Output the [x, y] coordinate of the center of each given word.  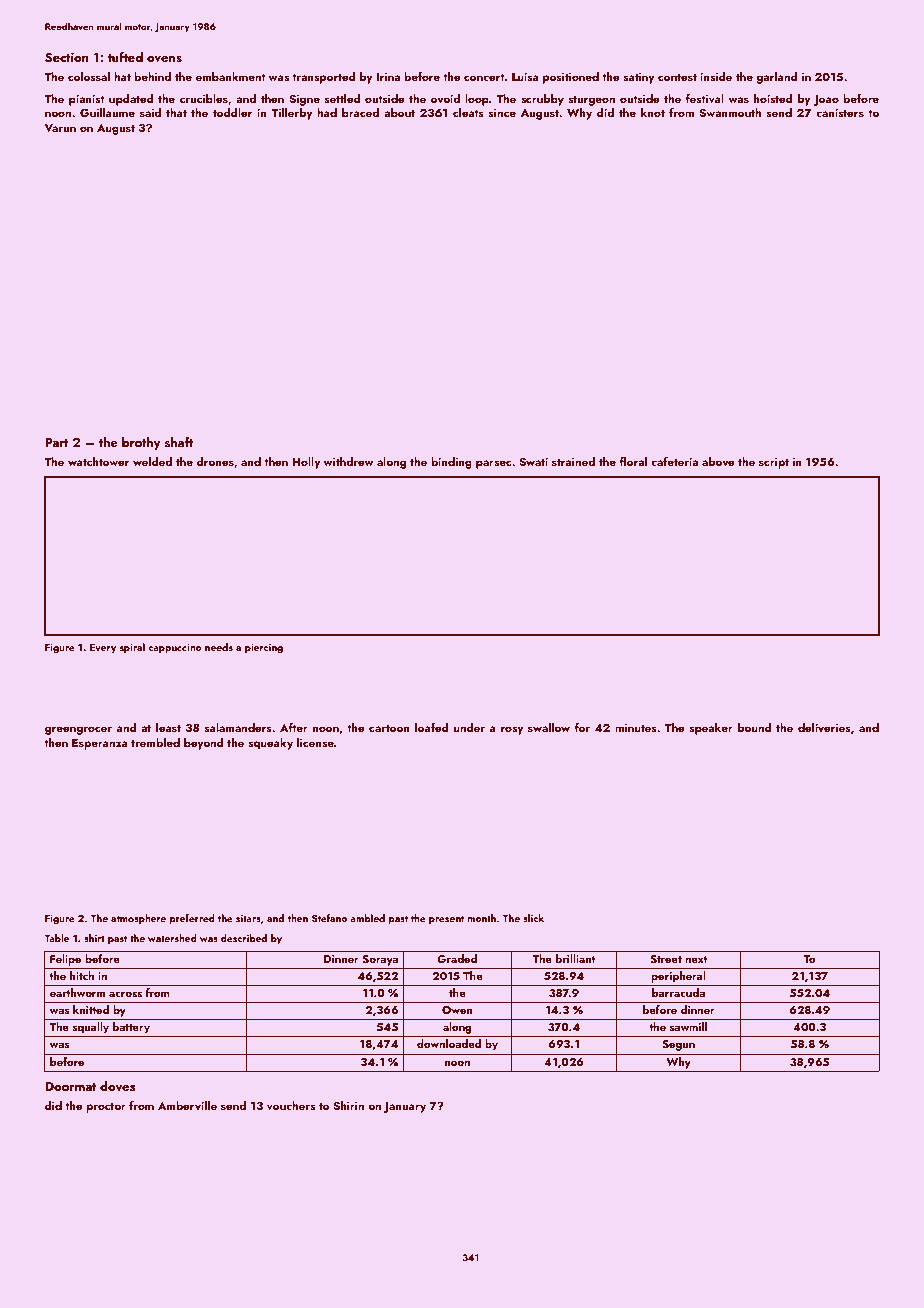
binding [451, 463]
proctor [106, 1108]
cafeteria [674, 461]
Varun [60, 128]
